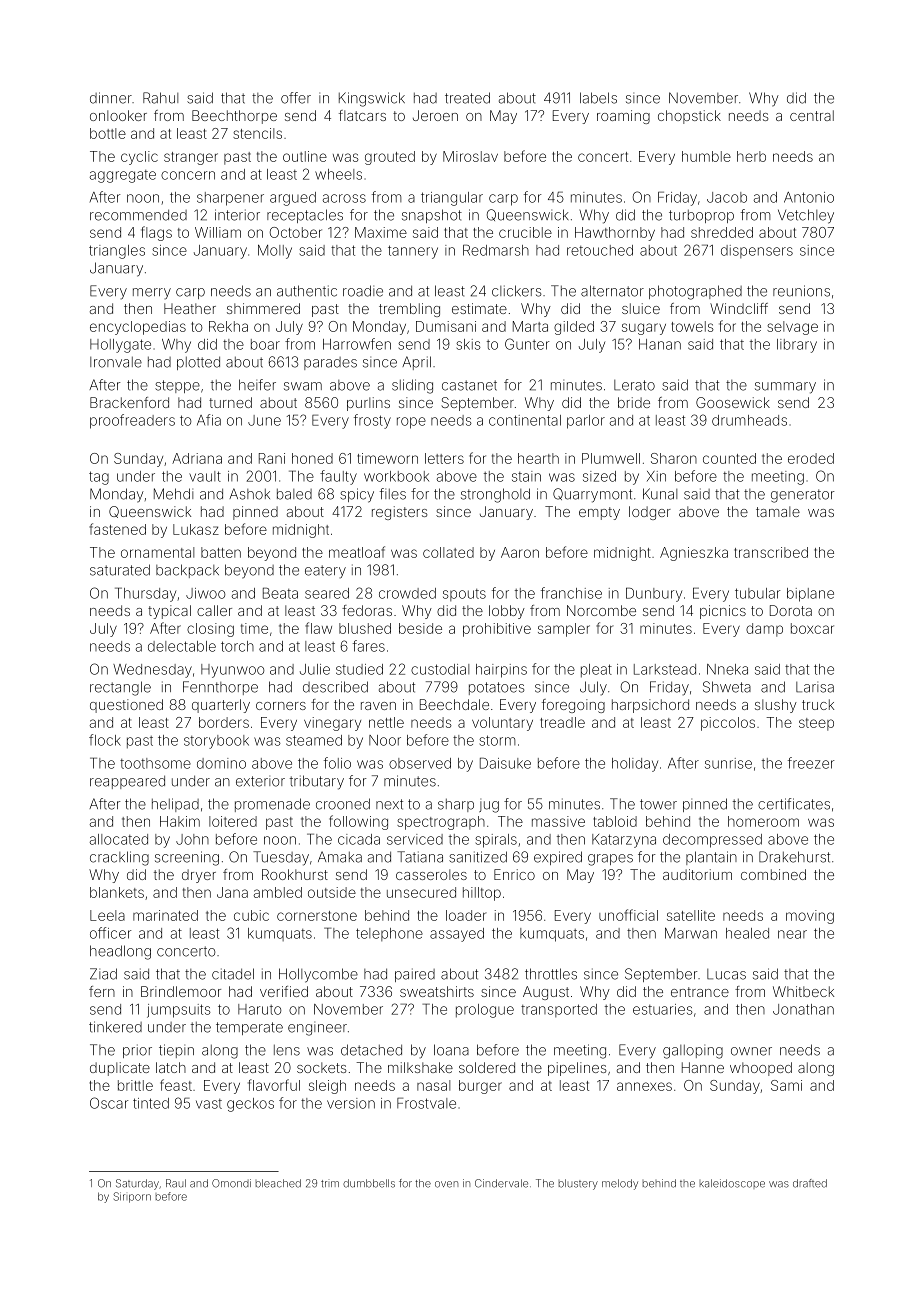 The width and height of the document is (924, 1308). I want to click on described, so click(335, 687).
